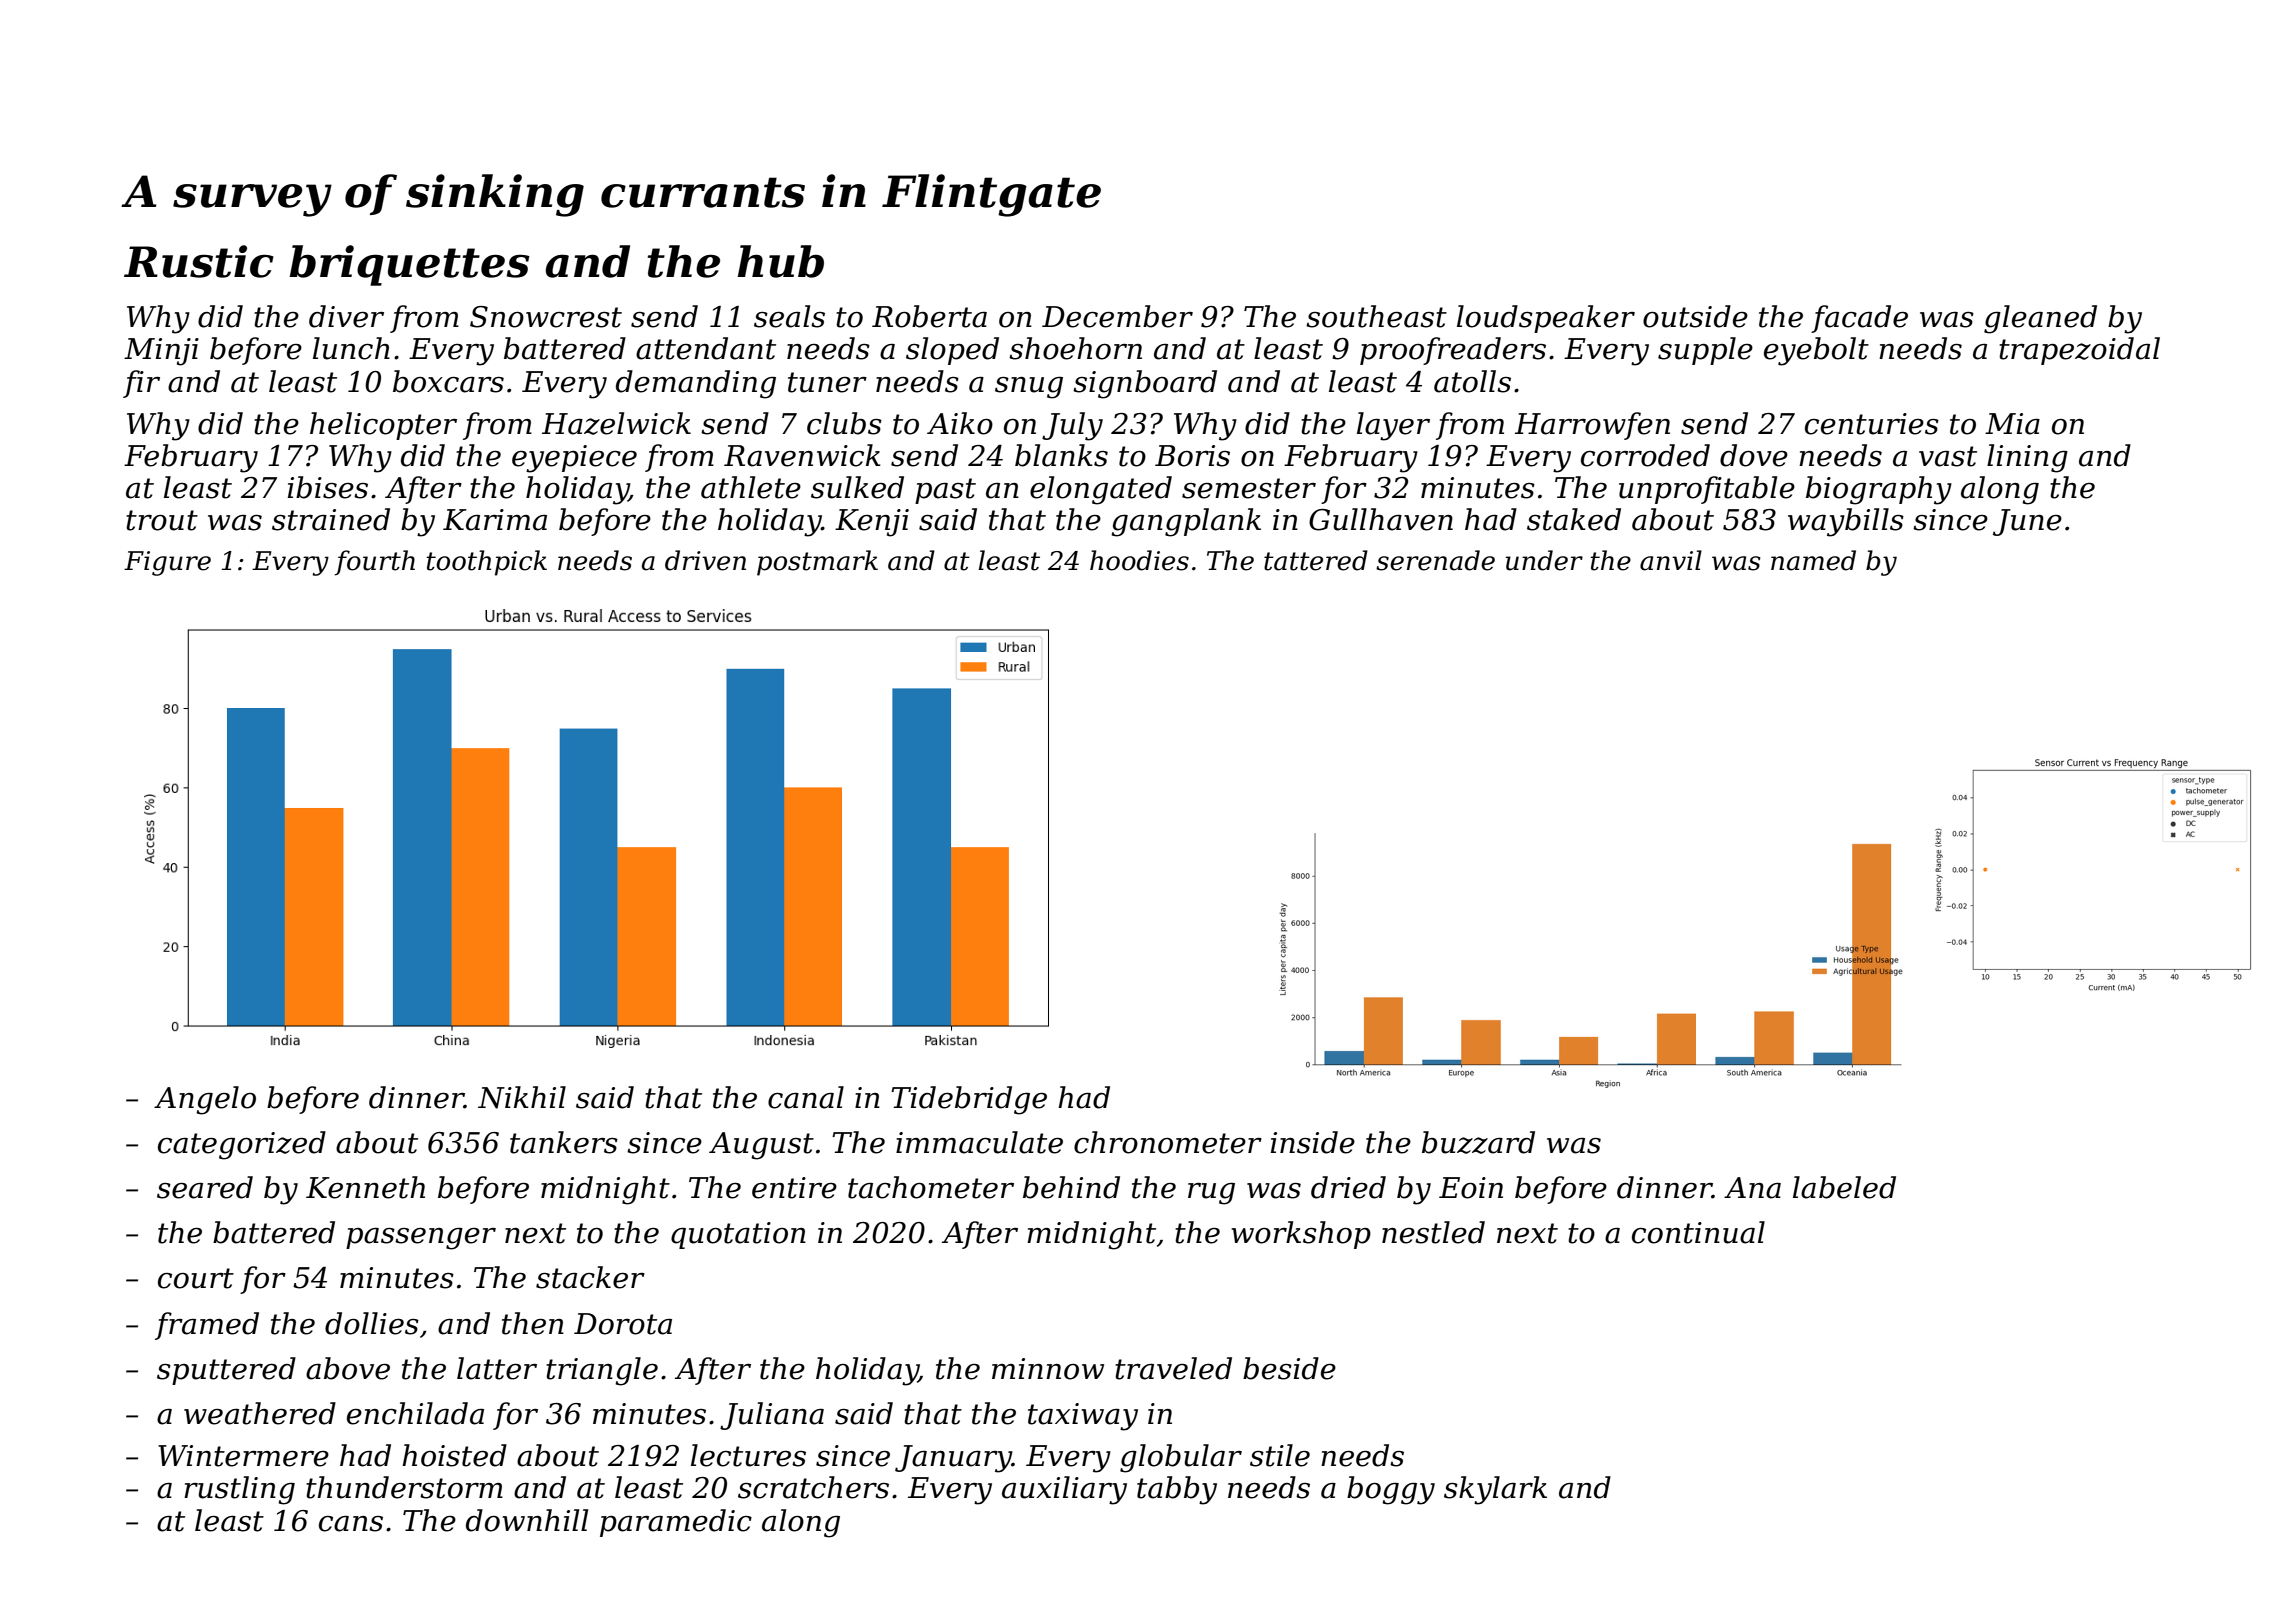 The image size is (2292, 1620). Describe the element at coordinates (196, 1278) in the screenshot. I see `court` at that location.
